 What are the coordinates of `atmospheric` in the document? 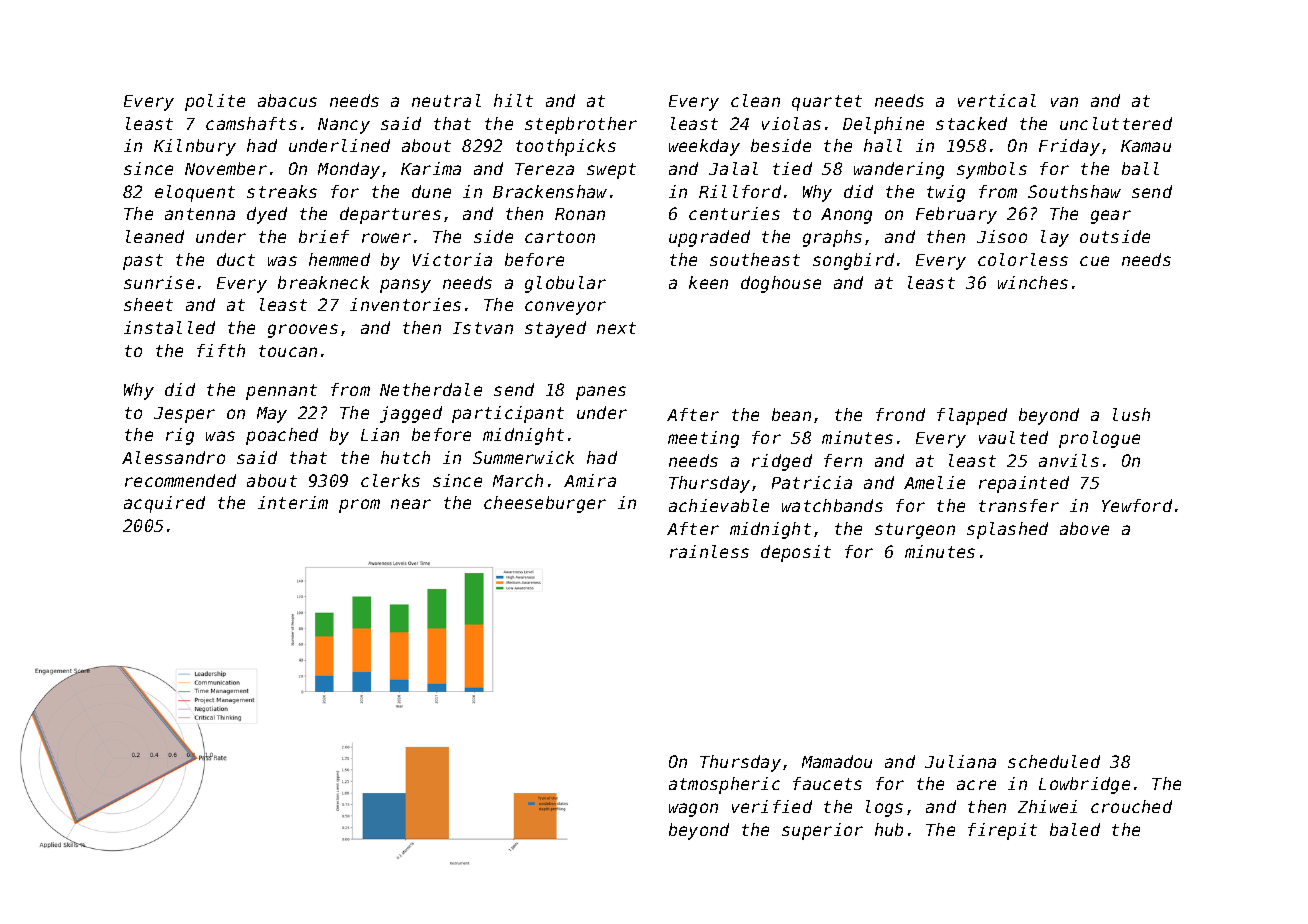 It's located at (724, 785).
